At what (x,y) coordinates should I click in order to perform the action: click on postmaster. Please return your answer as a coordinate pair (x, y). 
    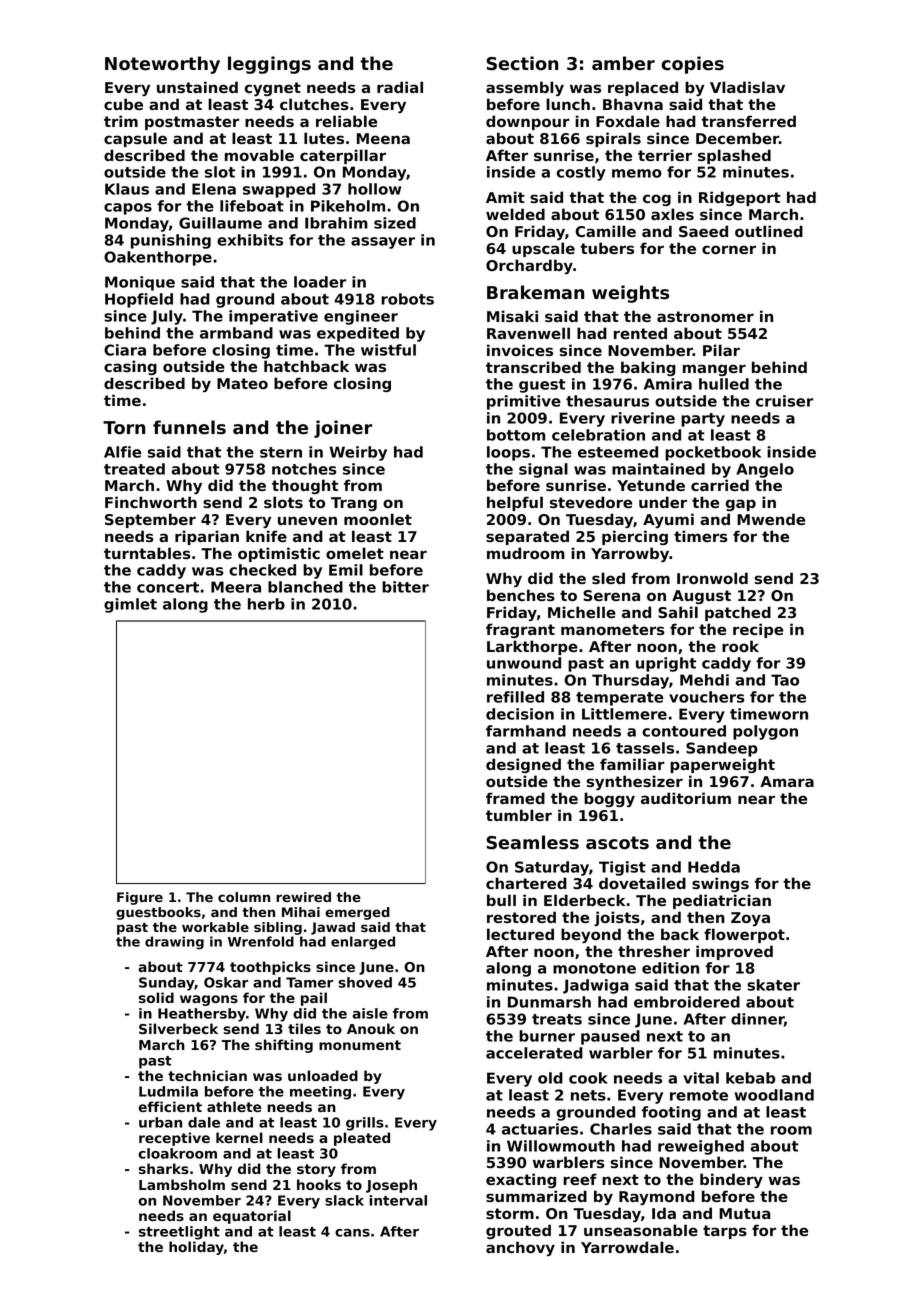
    Looking at the image, I should click on (192, 123).
